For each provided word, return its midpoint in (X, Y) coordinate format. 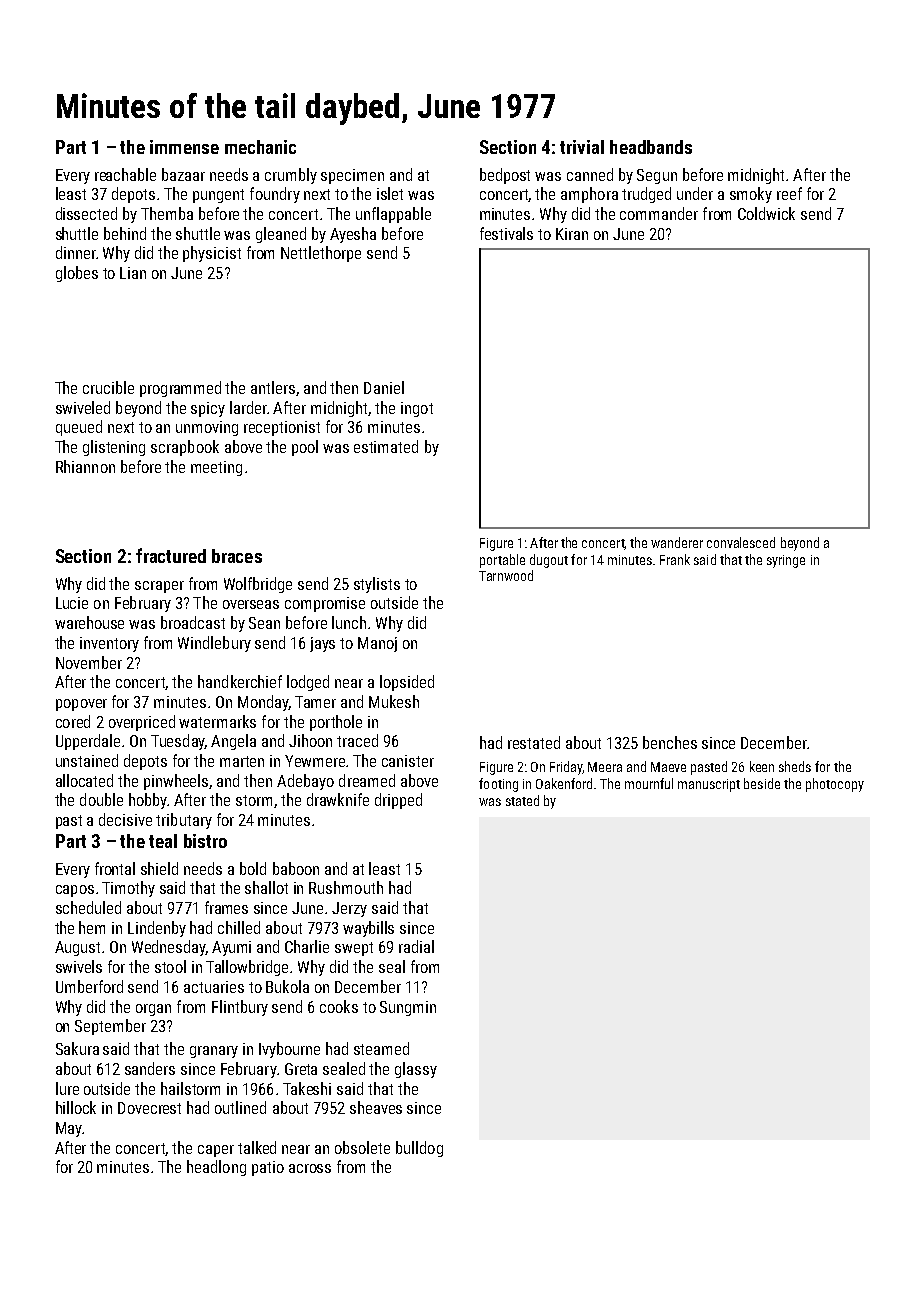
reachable (125, 174)
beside (762, 783)
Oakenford (564, 783)
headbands (651, 147)
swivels (79, 966)
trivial (582, 147)
